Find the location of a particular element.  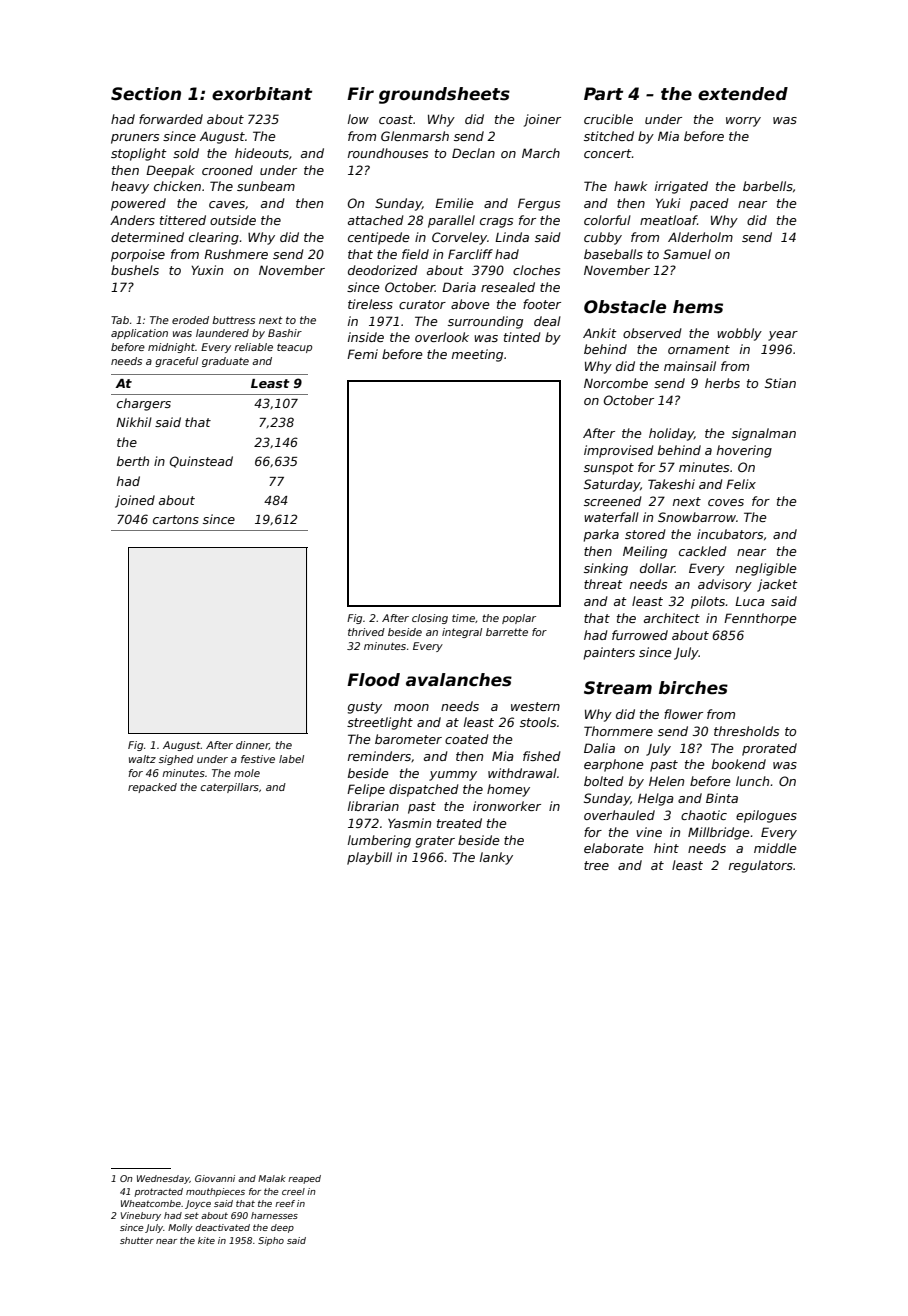

creel is located at coordinates (293, 1191).
